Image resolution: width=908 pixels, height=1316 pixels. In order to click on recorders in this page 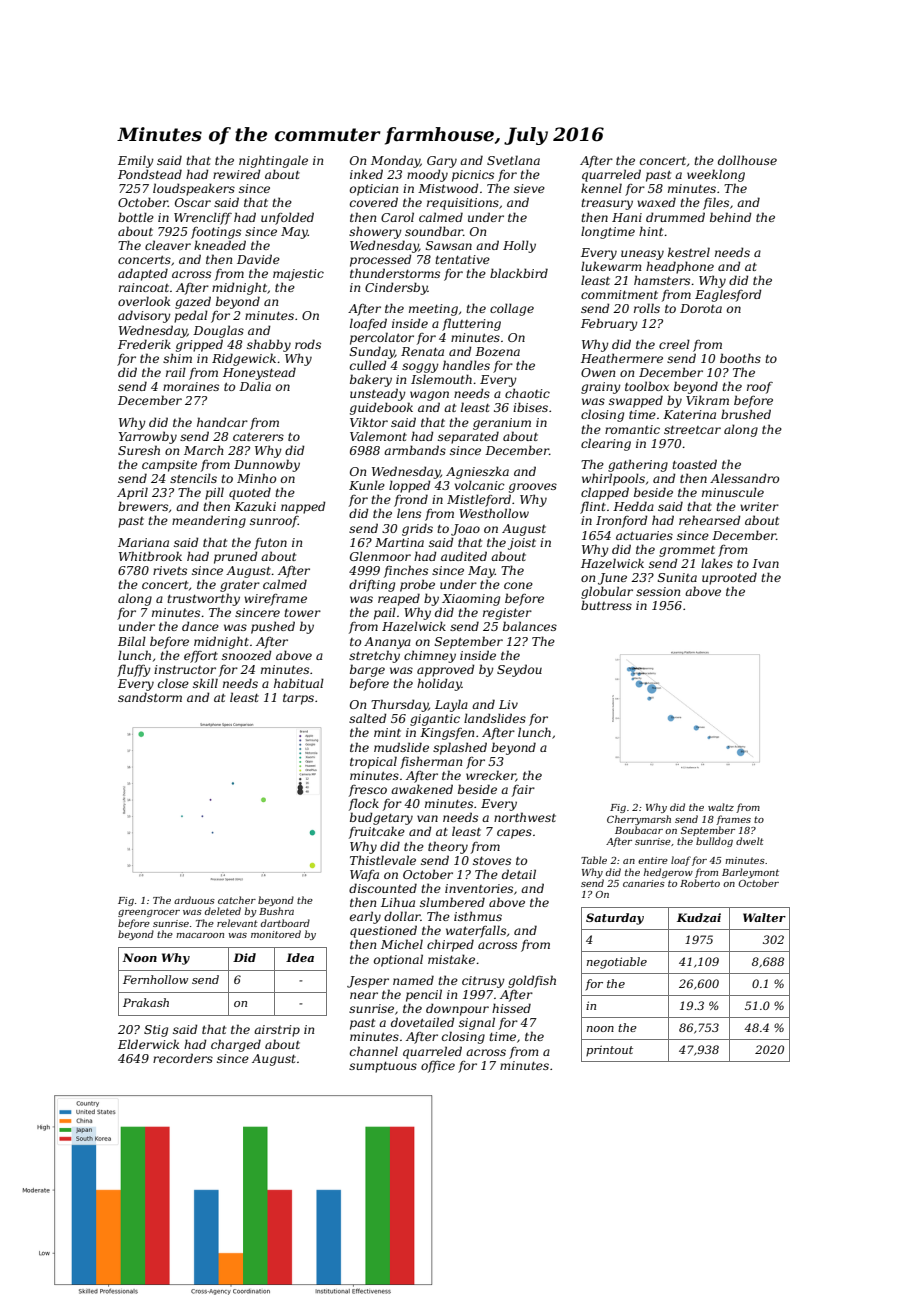, I will do `click(183, 1058)`.
